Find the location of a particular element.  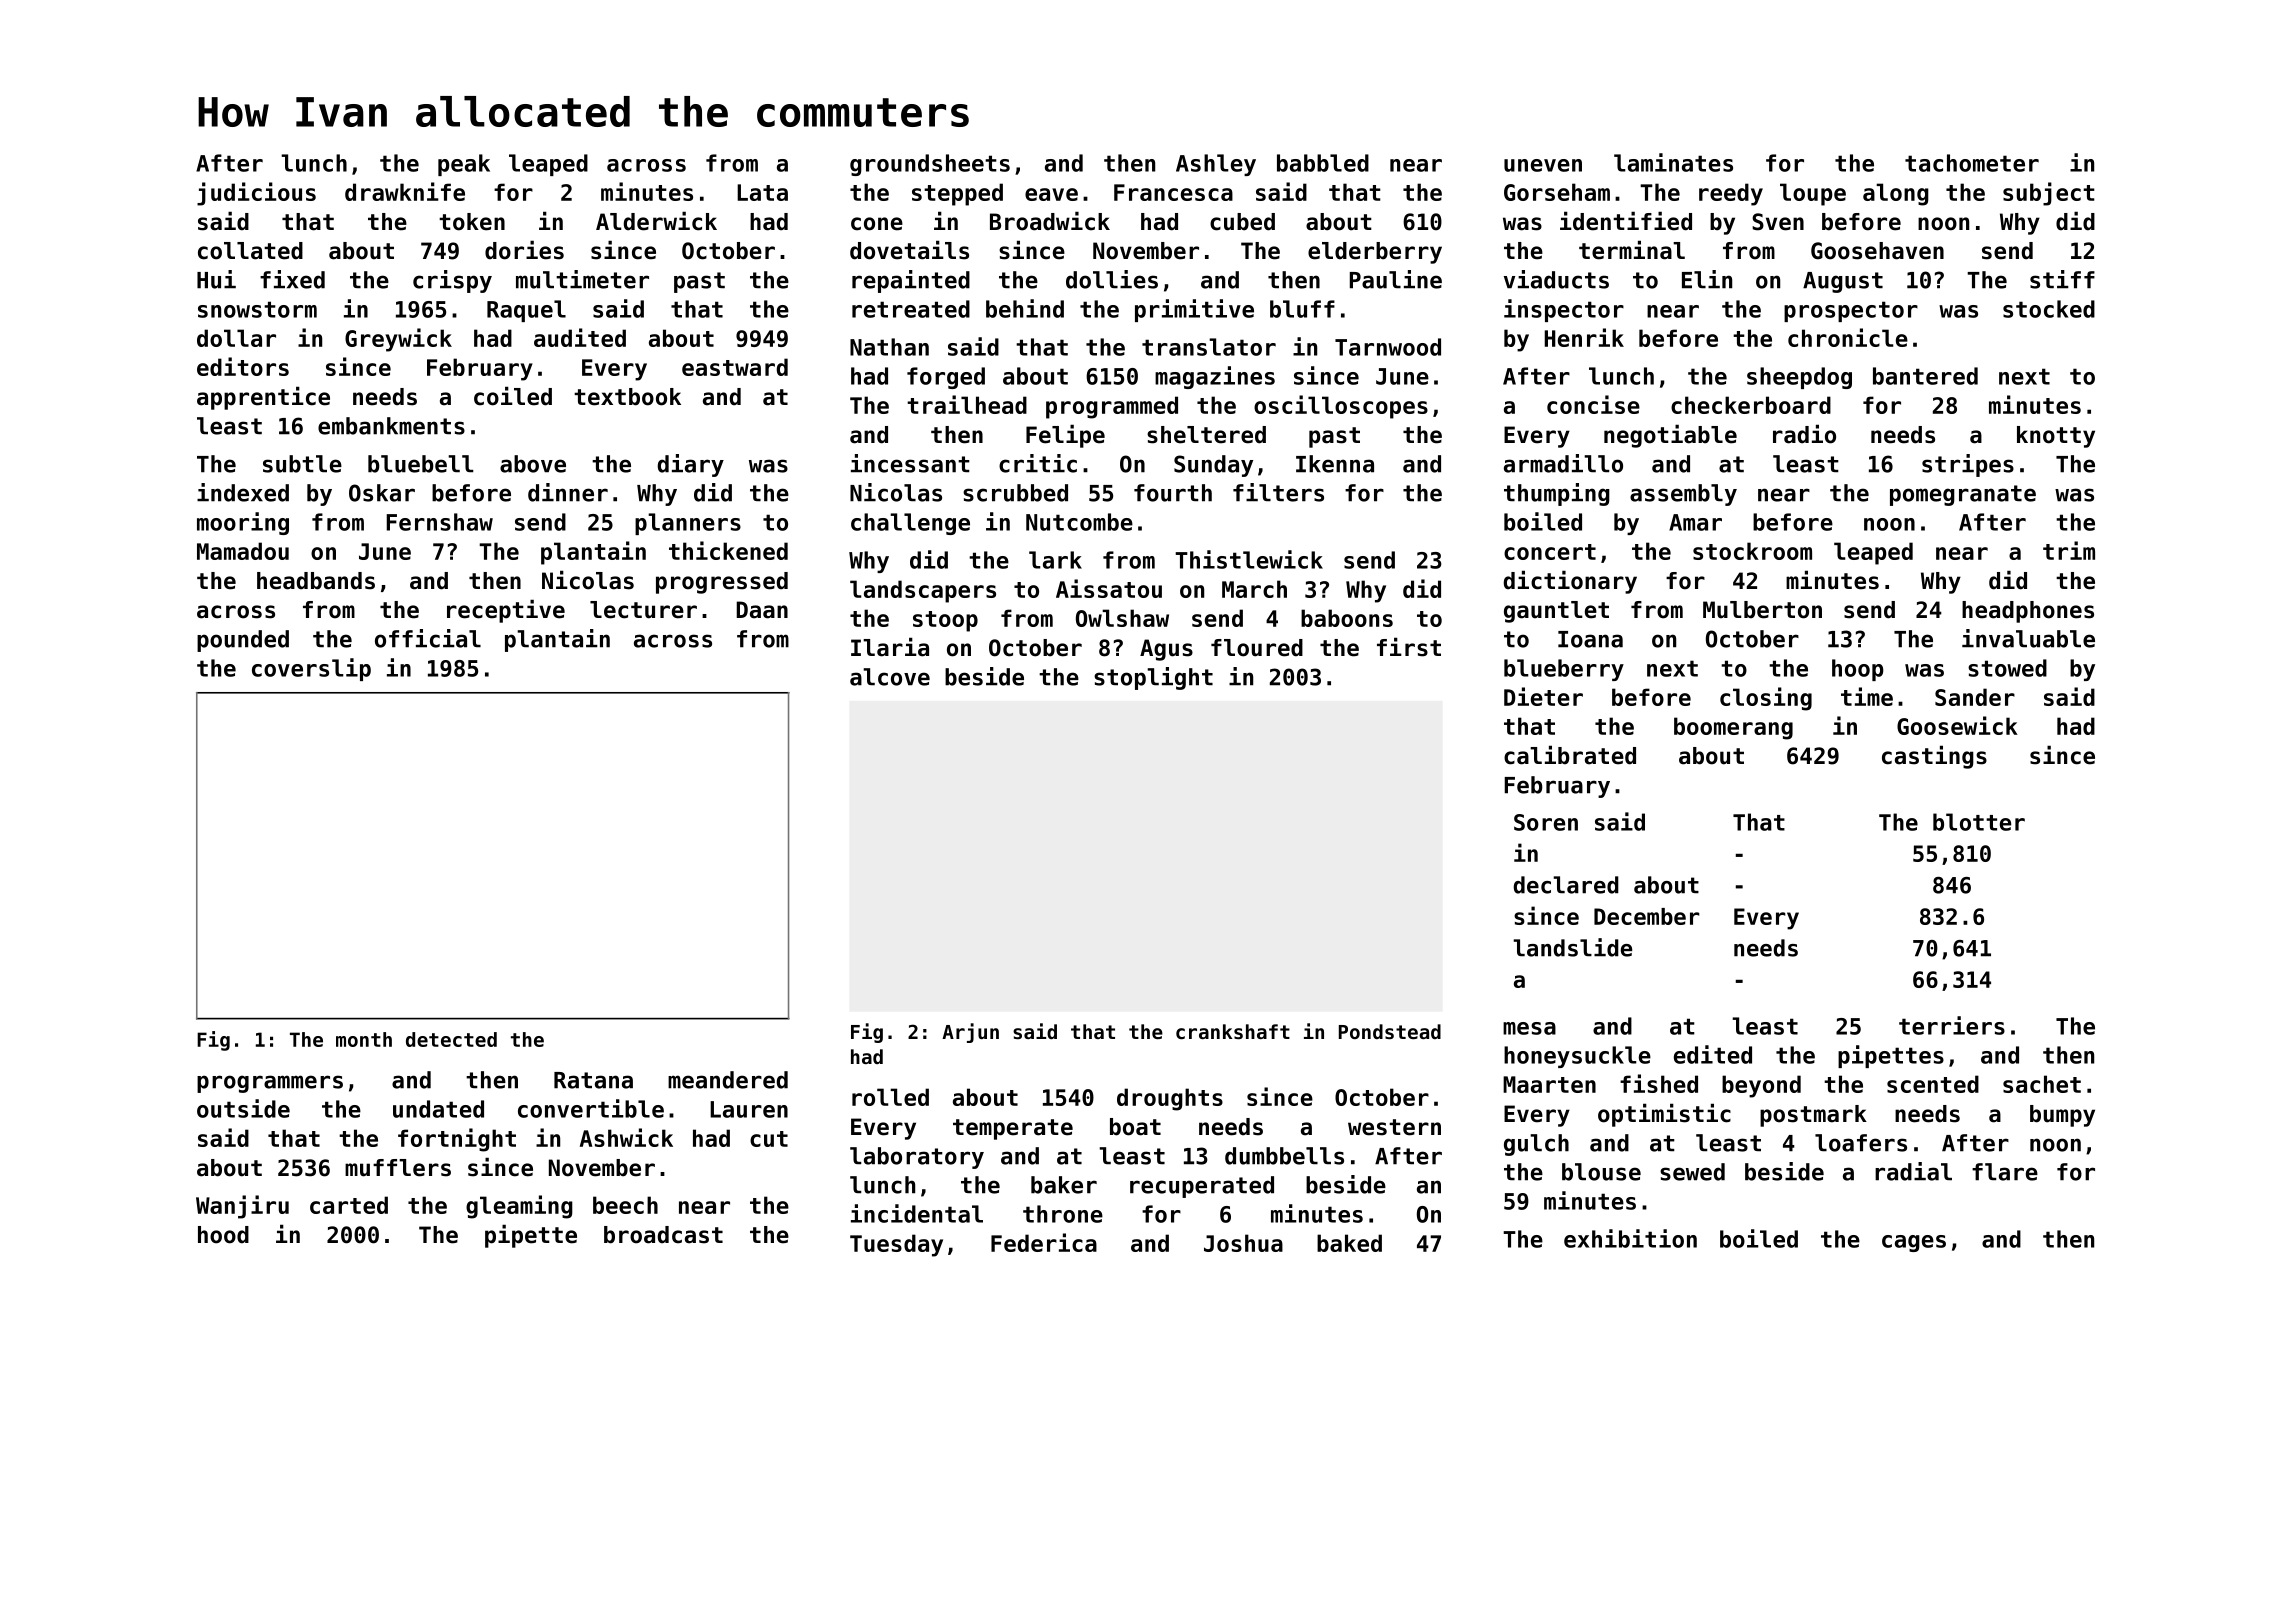

groundsheets is located at coordinates (930, 165).
